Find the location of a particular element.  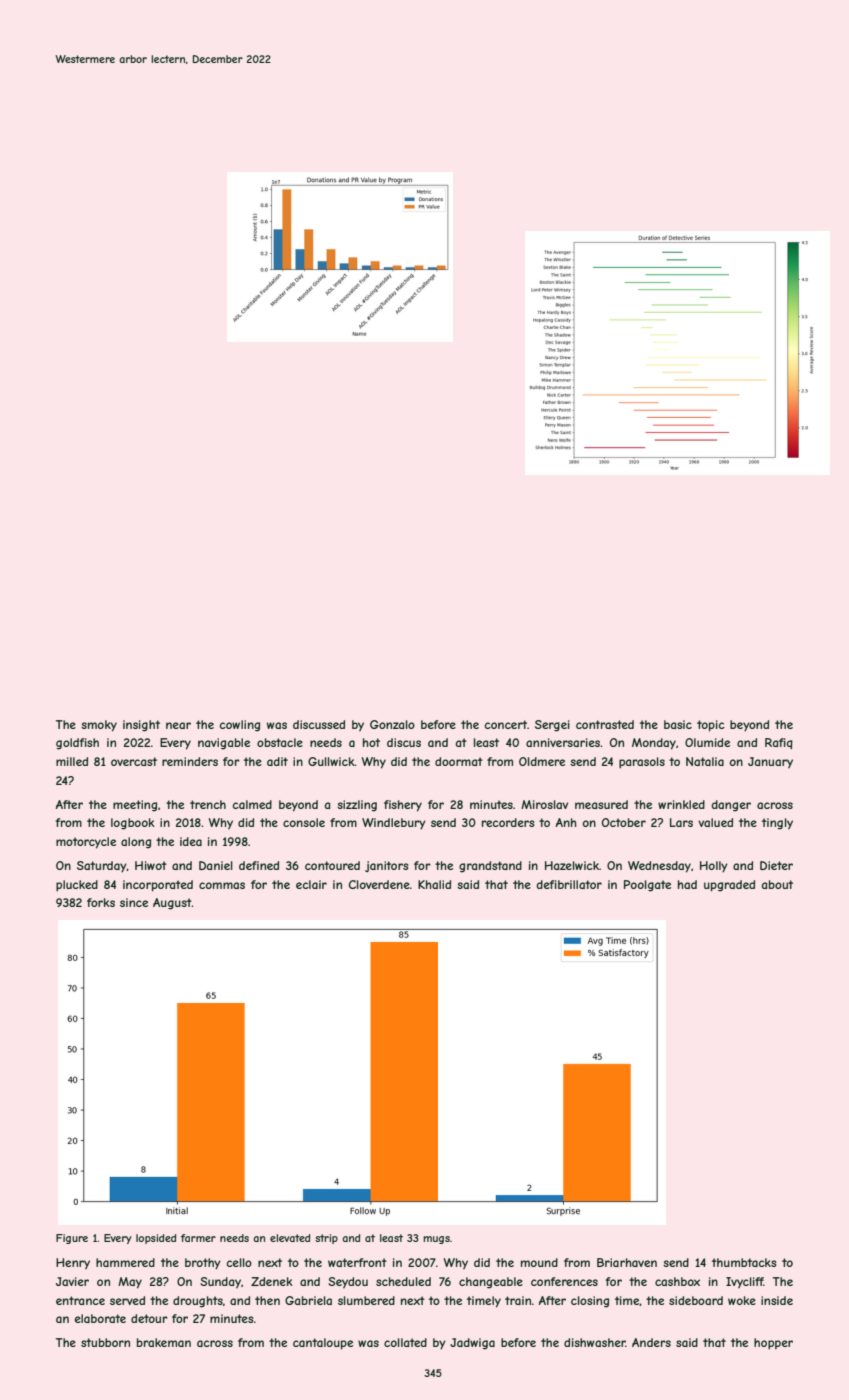

Cloverdene is located at coordinates (379, 884).
